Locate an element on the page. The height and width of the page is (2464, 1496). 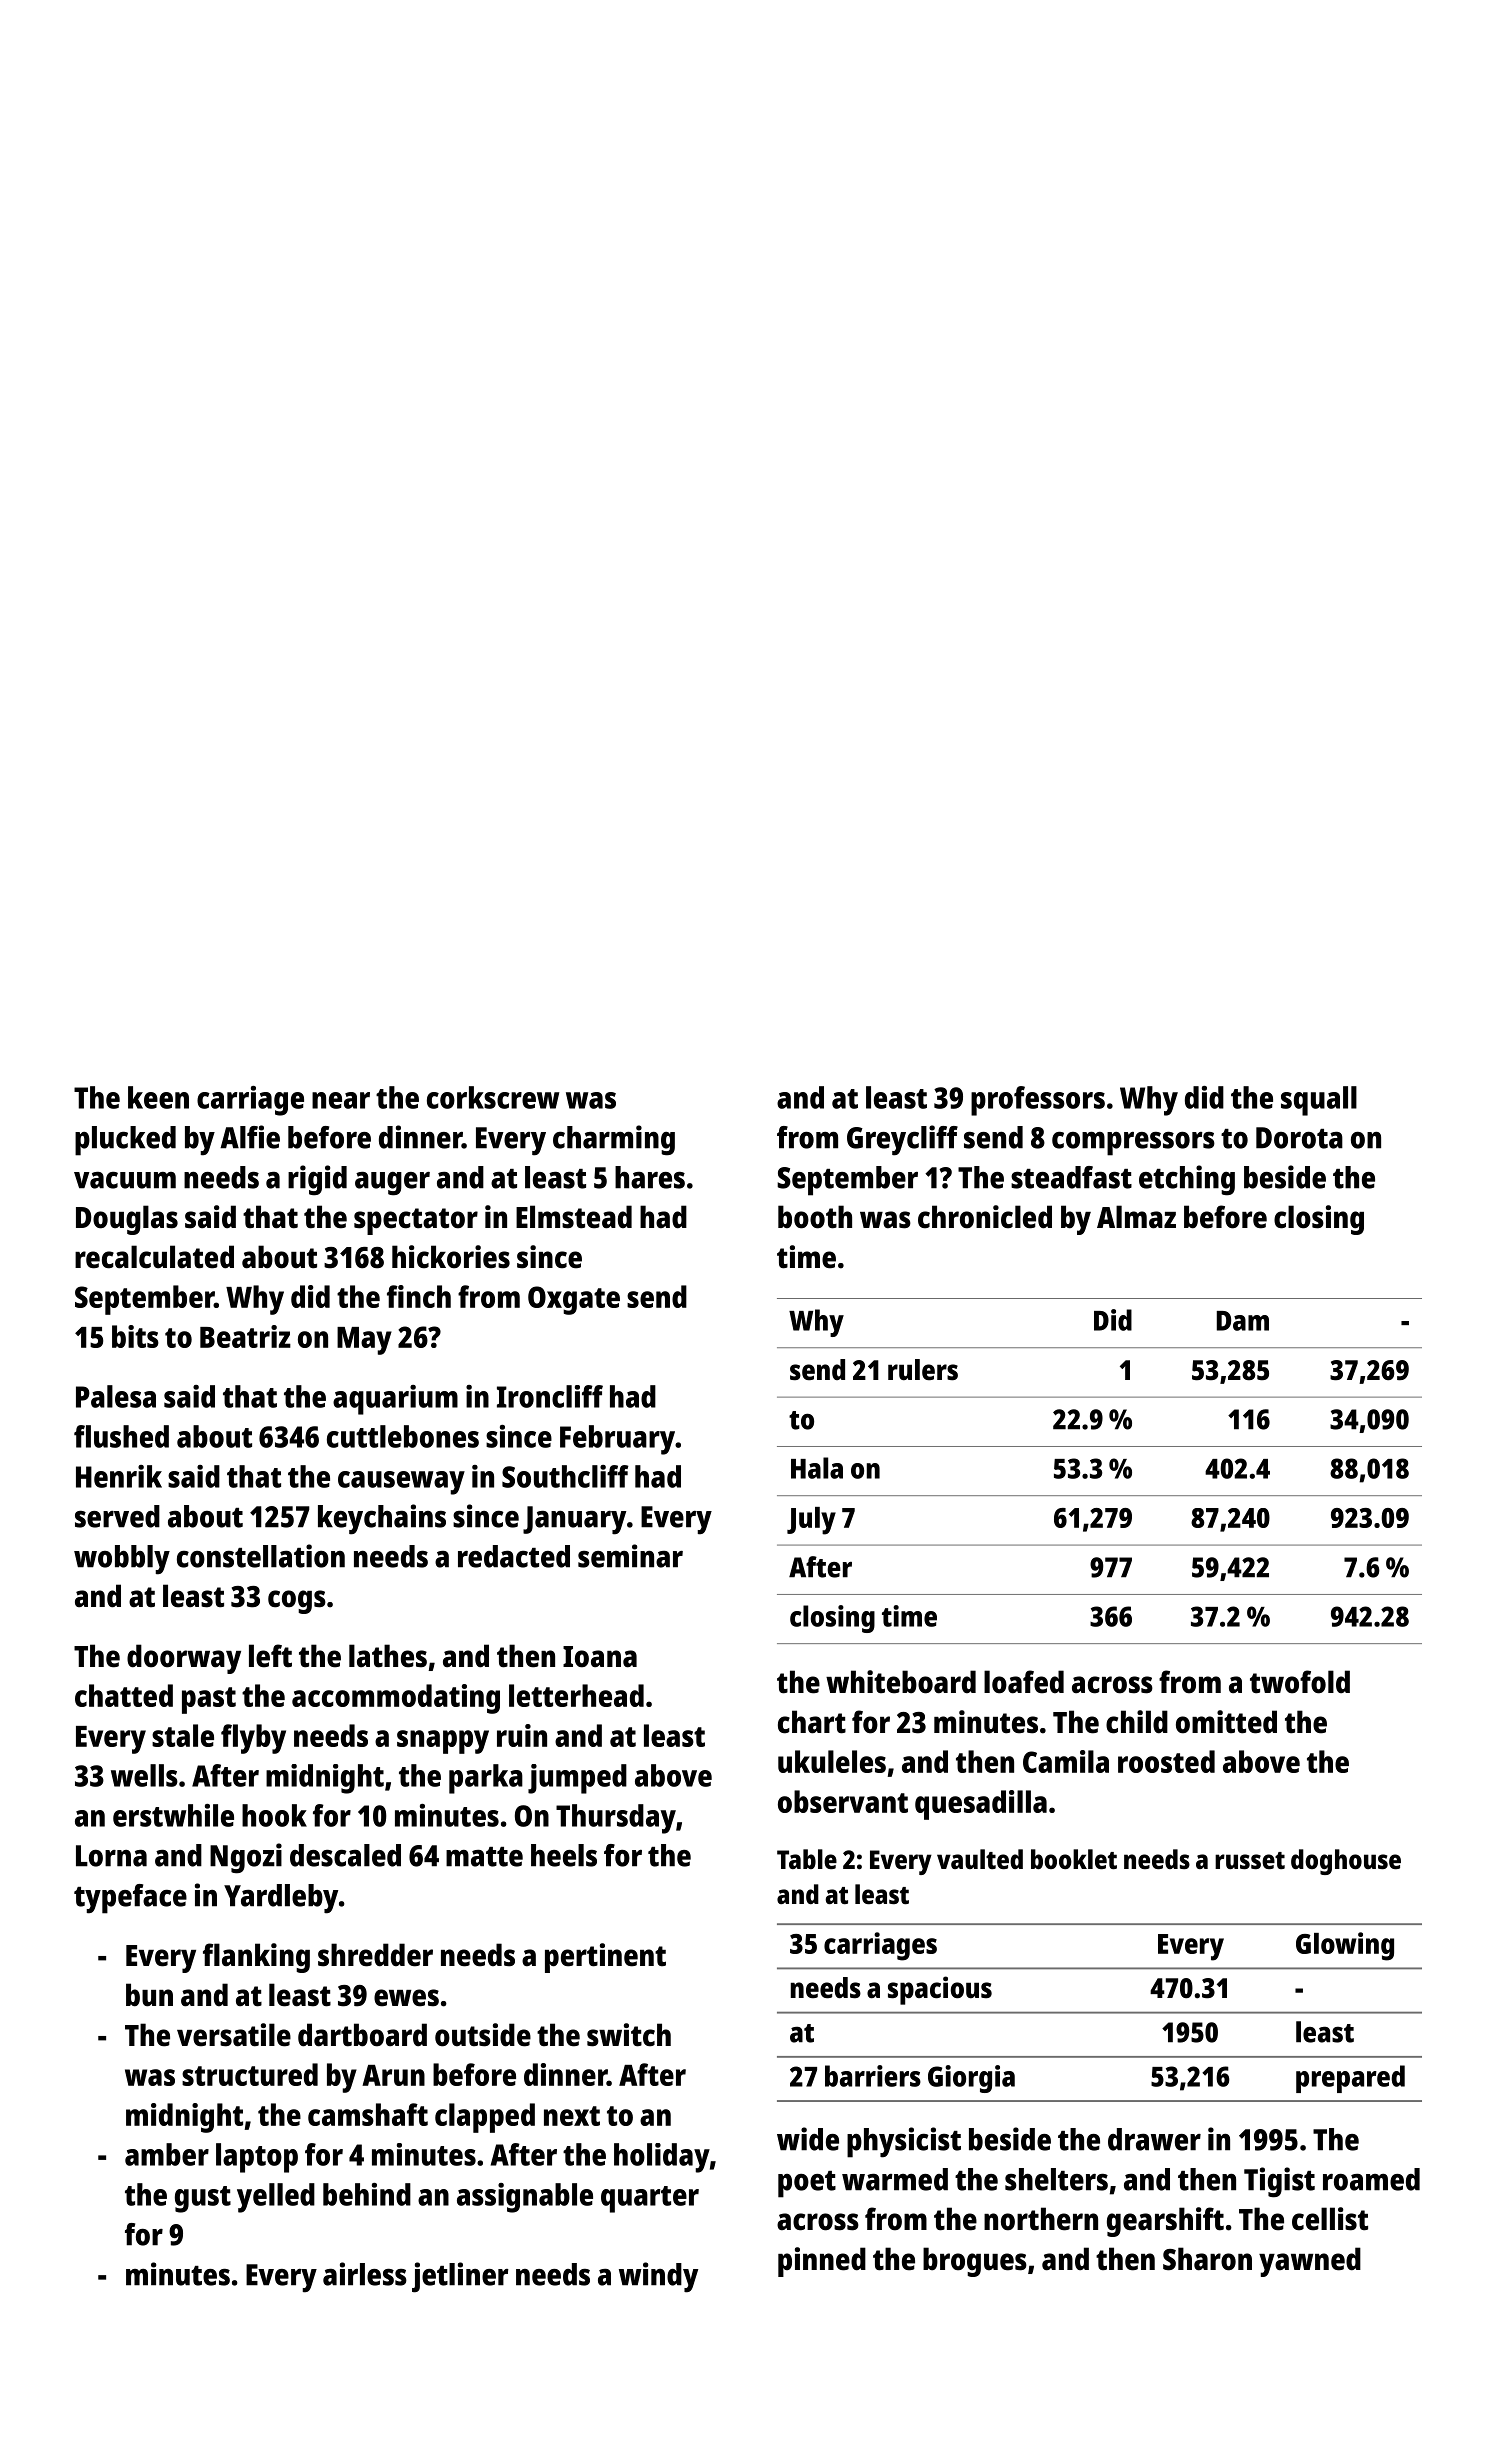
observant is located at coordinates (843, 1801).
